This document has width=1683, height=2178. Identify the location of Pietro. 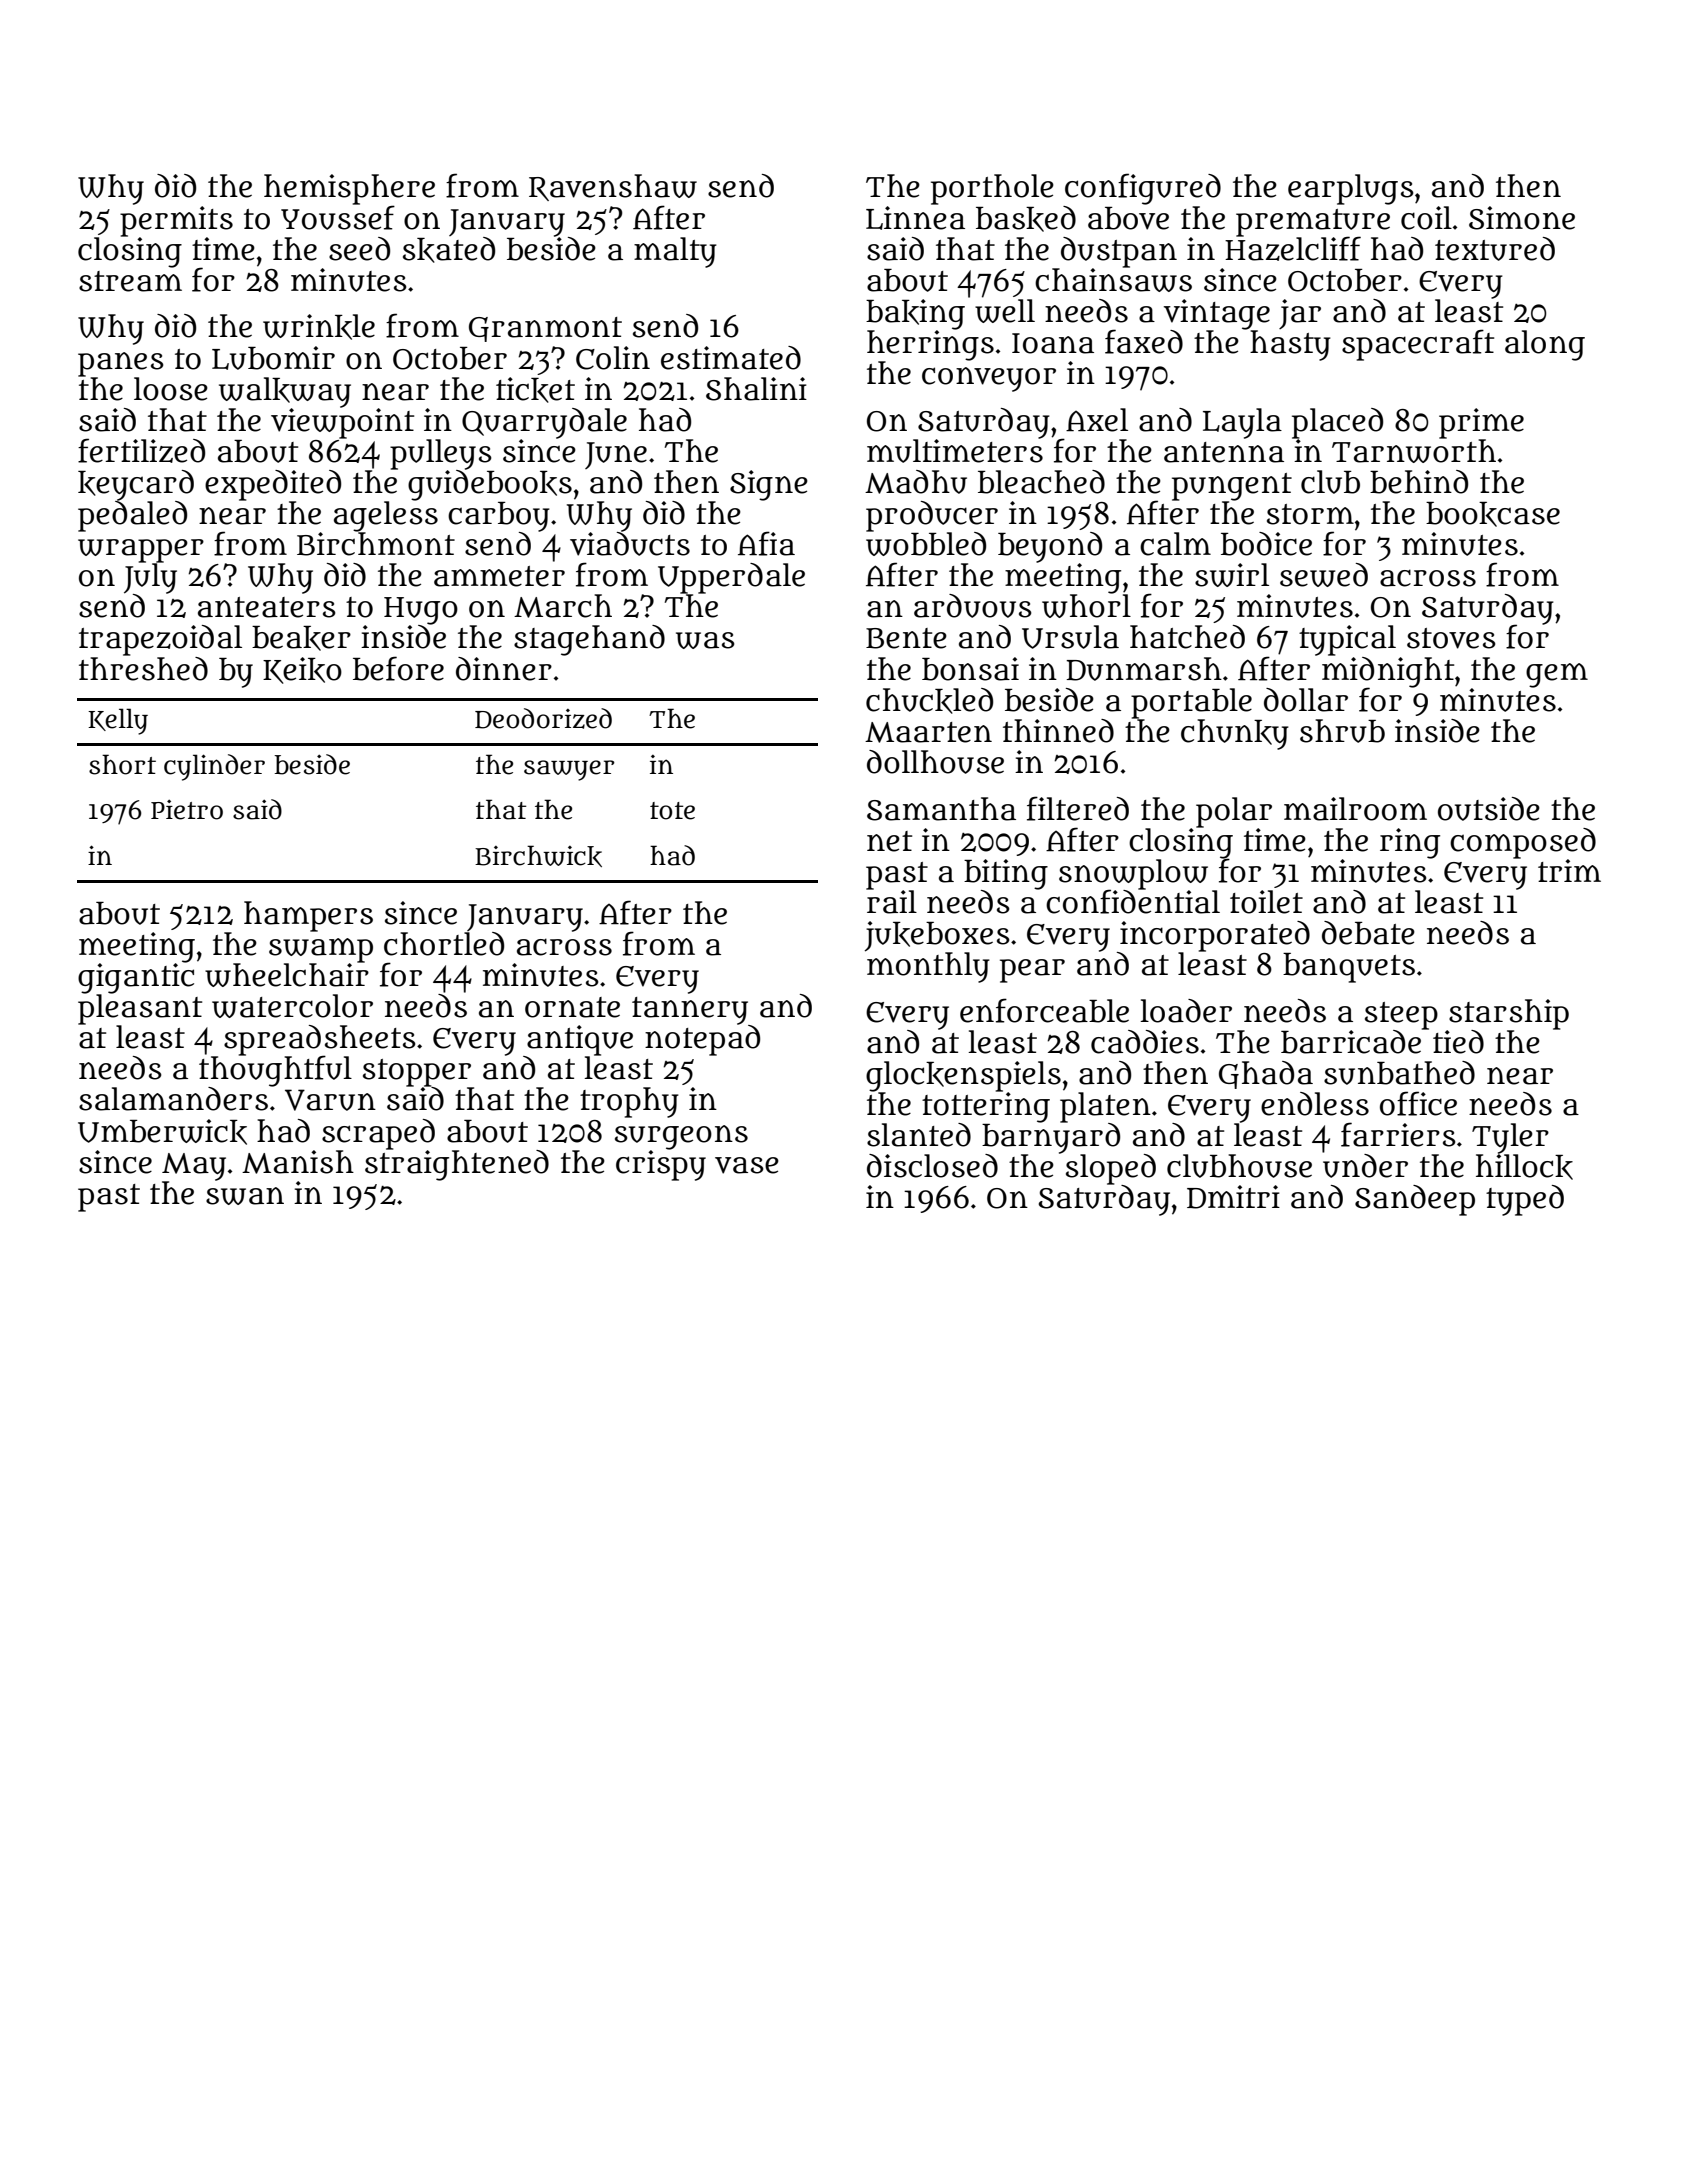
(187, 810).
